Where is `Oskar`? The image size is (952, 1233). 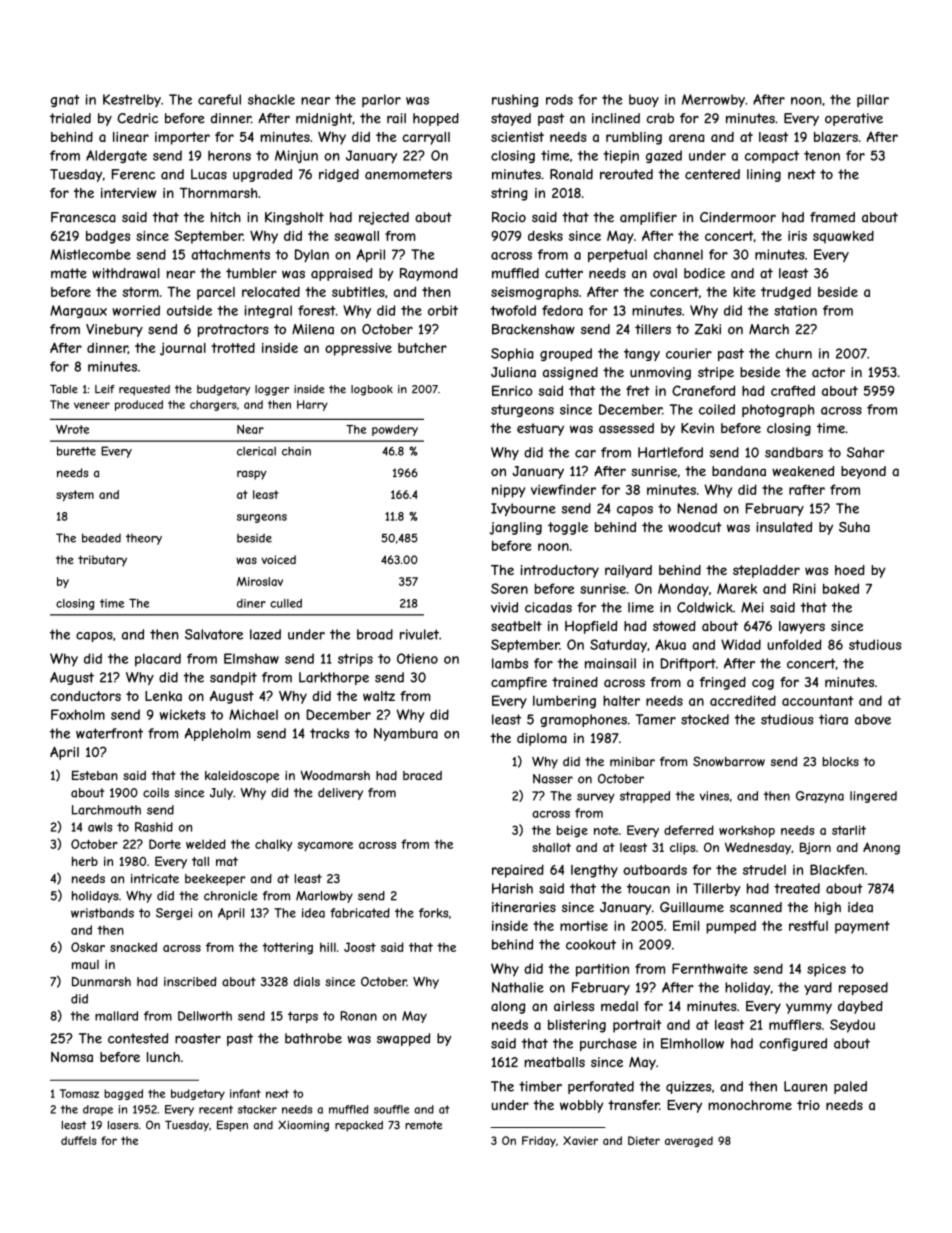
Oskar is located at coordinates (88, 947).
